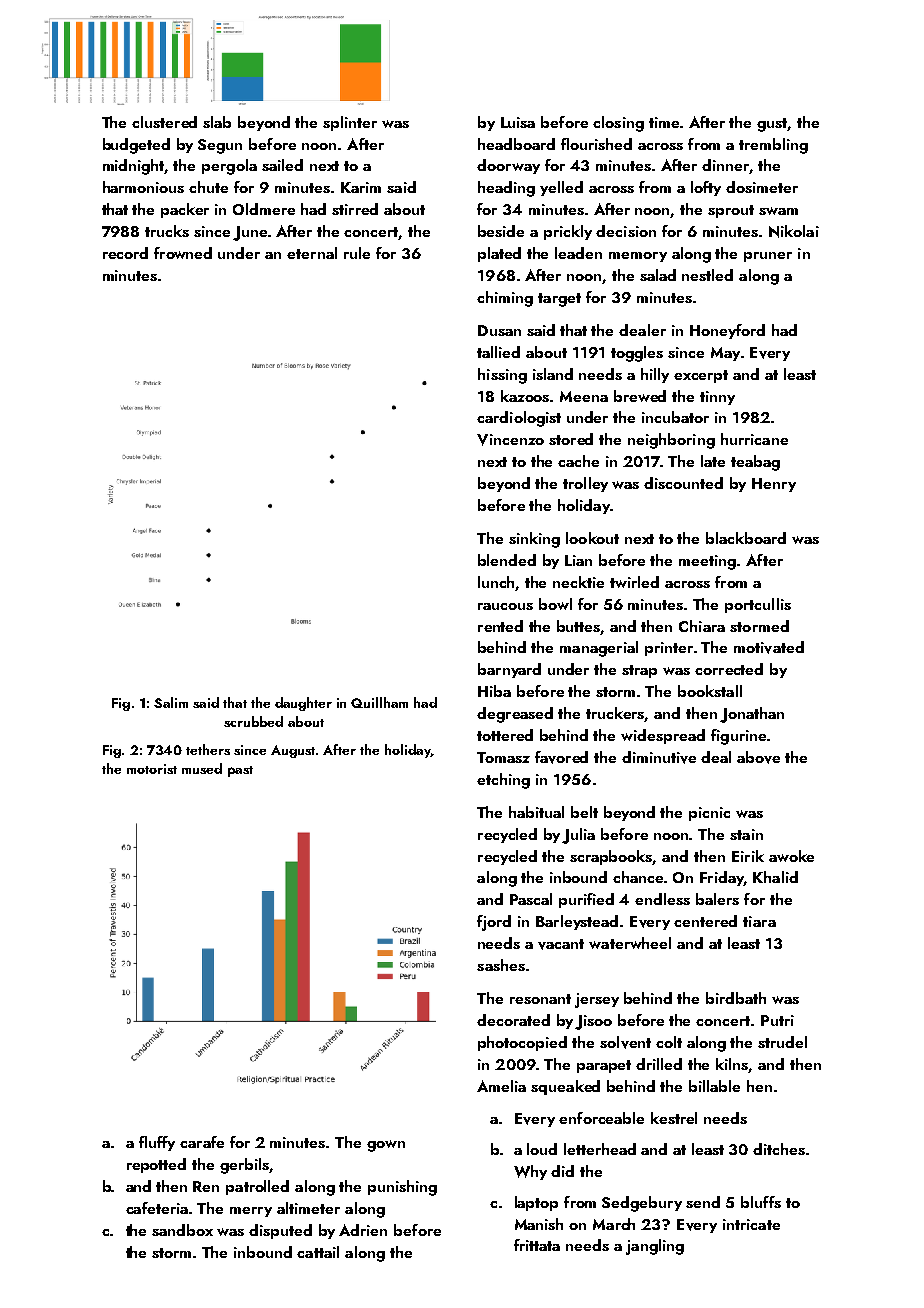 This document has height=1308, width=924. What do you see at coordinates (240, 771) in the document?
I see `past` at bounding box center [240, 771].
